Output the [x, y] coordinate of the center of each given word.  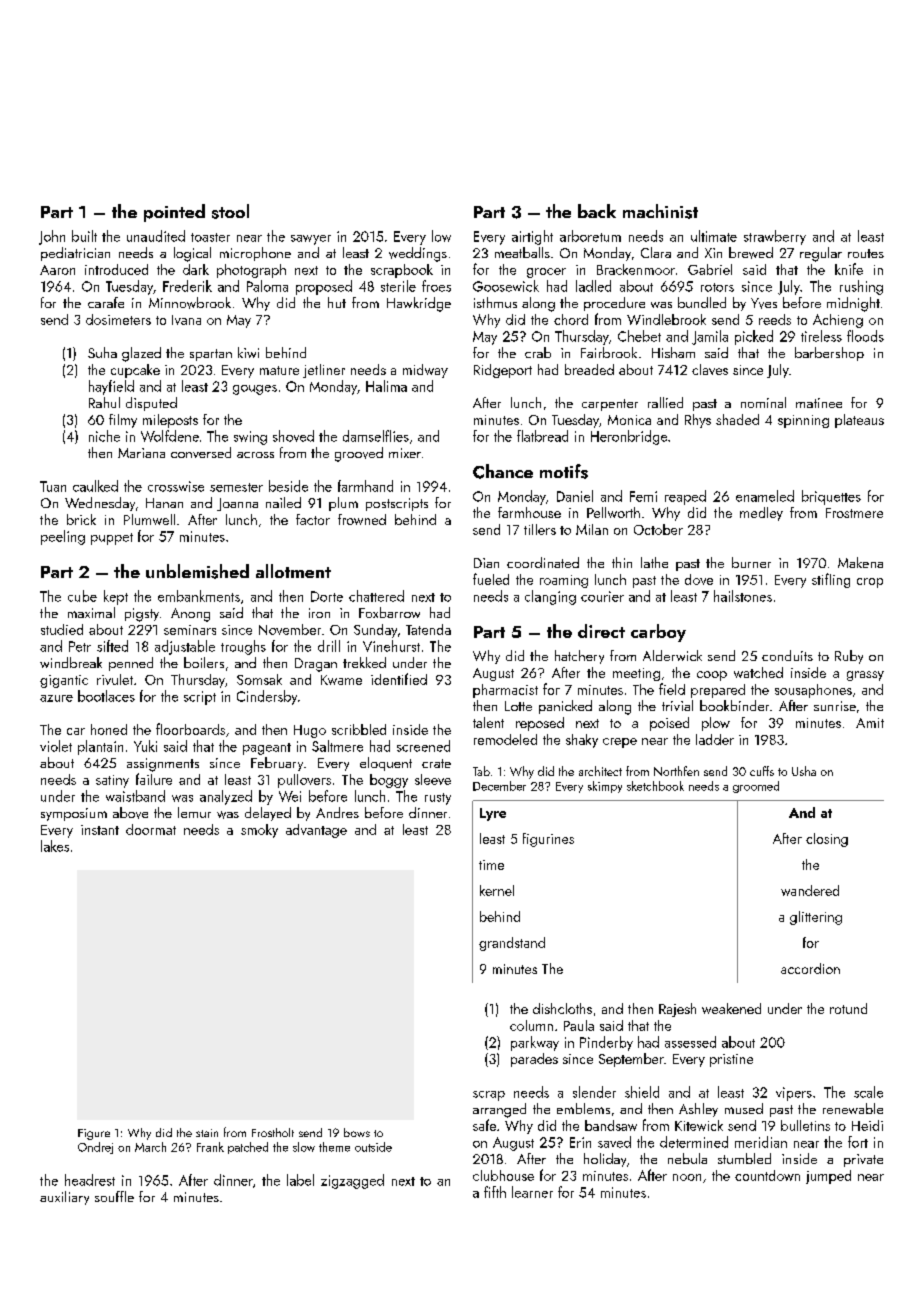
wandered [810, 890]
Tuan [53, 486]
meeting [636, 674]
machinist [660, 211]
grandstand [512, 944]
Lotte [518, 706]
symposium [74, 814]
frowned [362, 519]
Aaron [57, 270]
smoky [259, 831]
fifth [495, 1192]
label [300, 1180]
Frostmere [854, 513]
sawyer [311, 240]
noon [687, 1177]
